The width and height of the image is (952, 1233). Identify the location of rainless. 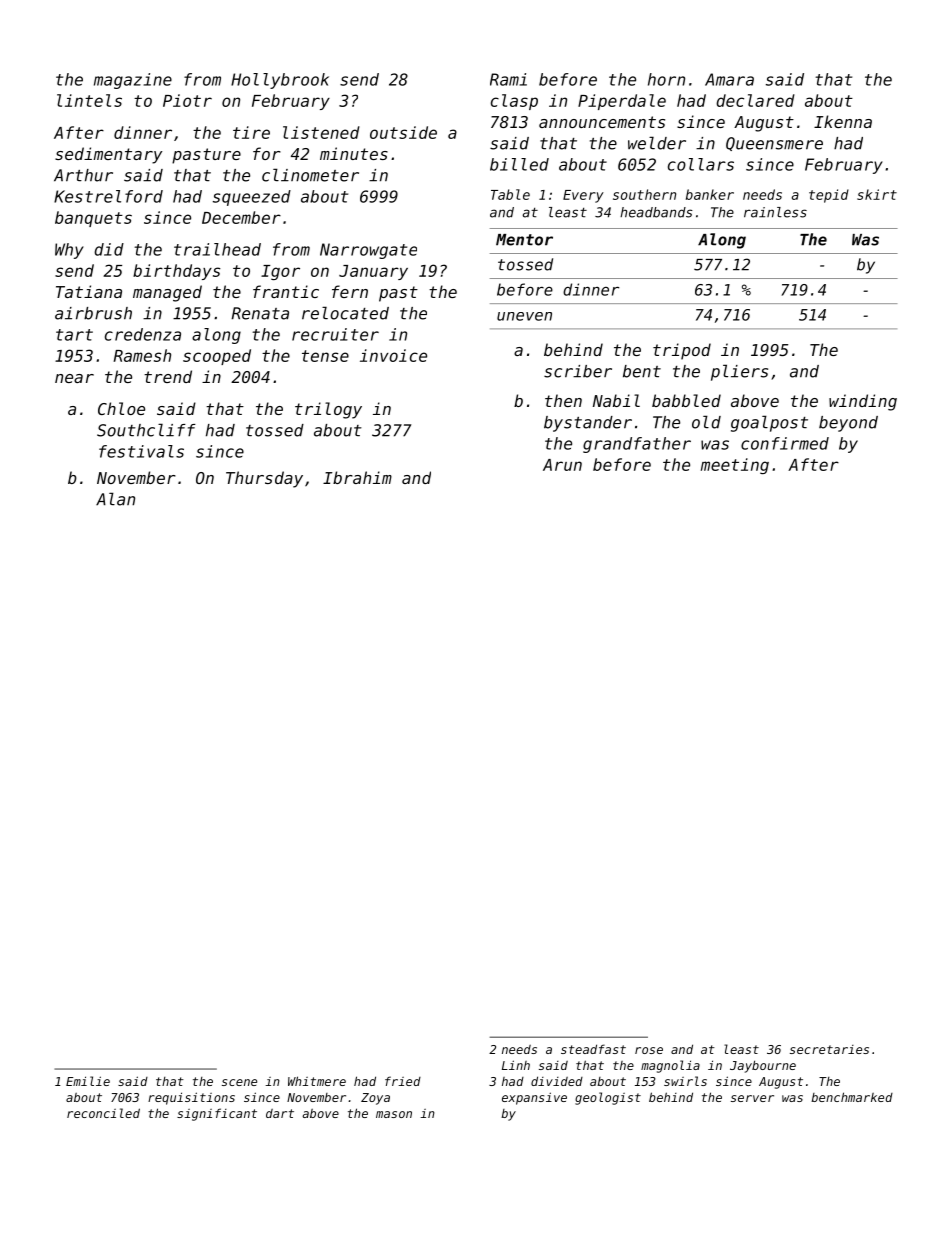
(775, 212).
